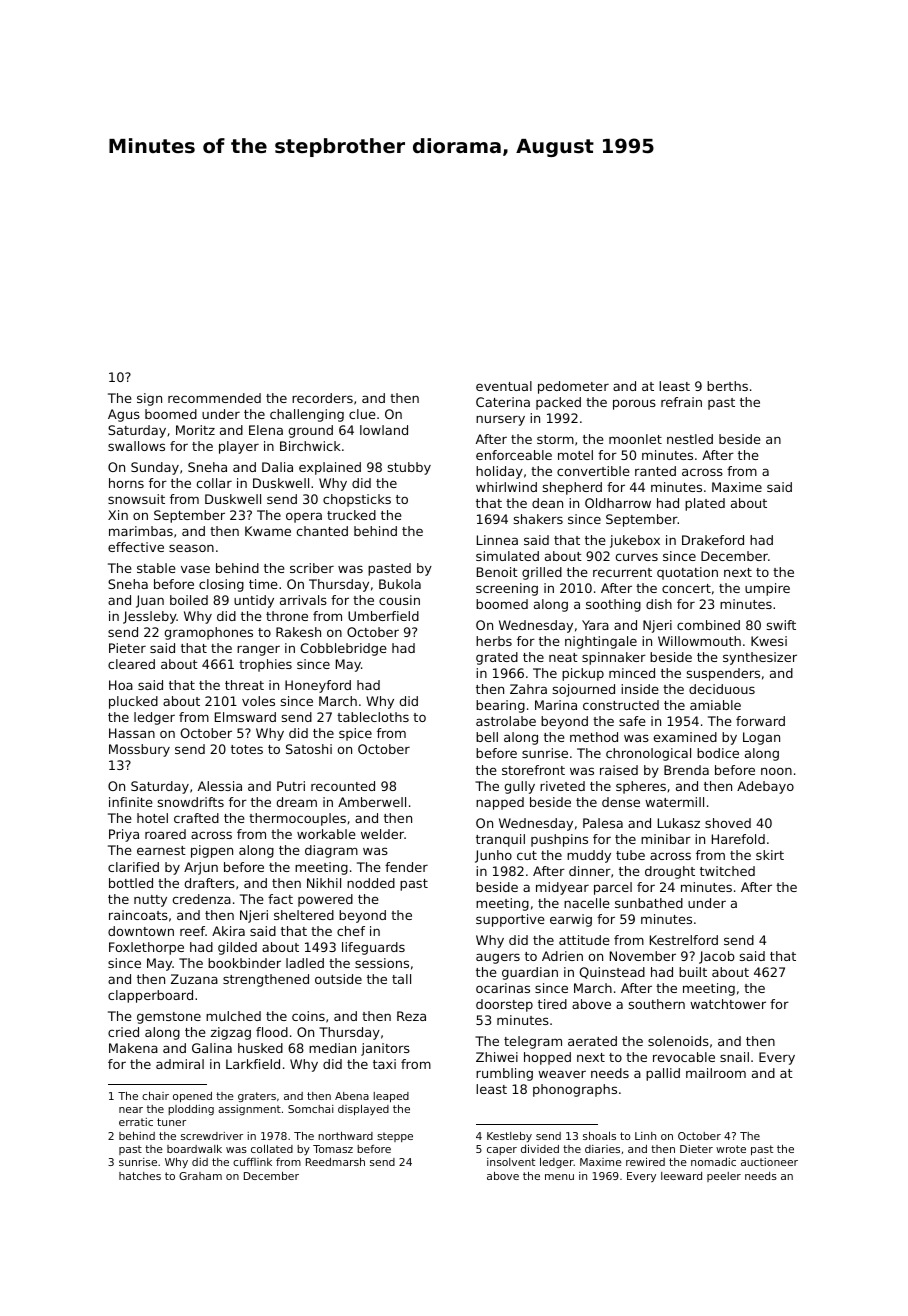  What do you see at coordinates (191, 802) in the image?
I see `snowdrifts` at bounding box center [191, 802].
